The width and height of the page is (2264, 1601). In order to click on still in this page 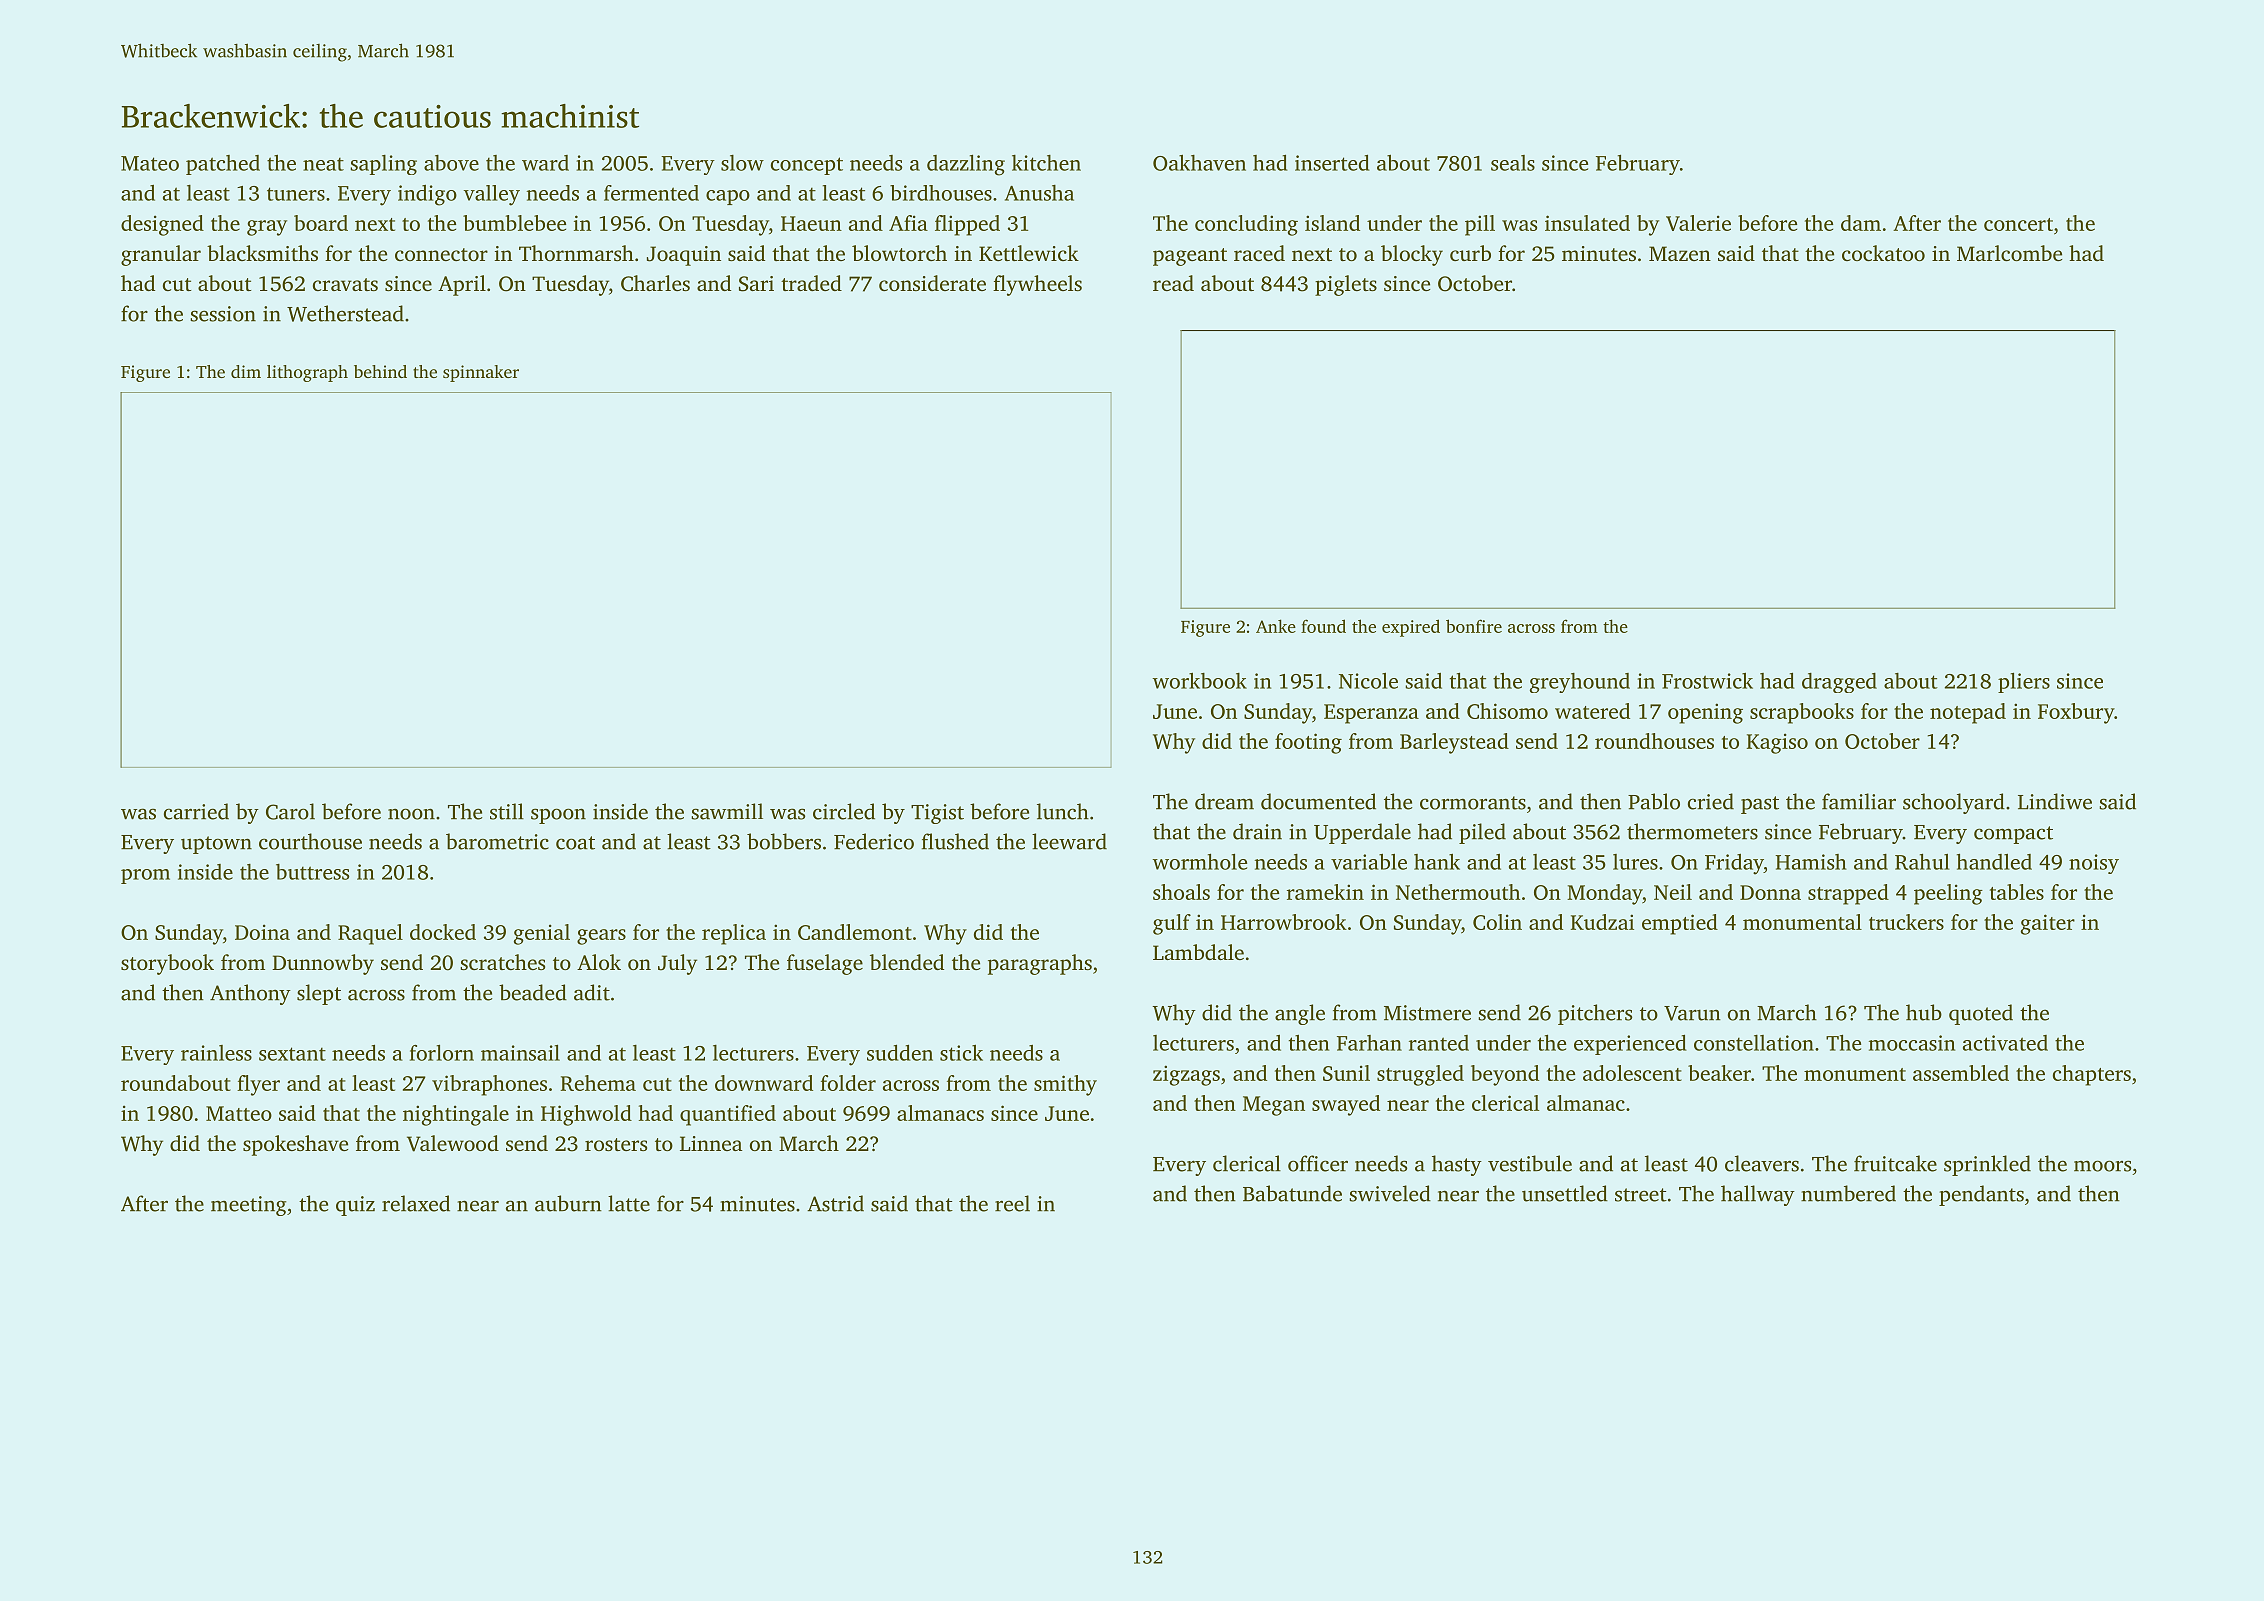, I will do `click(507, 811)`.
